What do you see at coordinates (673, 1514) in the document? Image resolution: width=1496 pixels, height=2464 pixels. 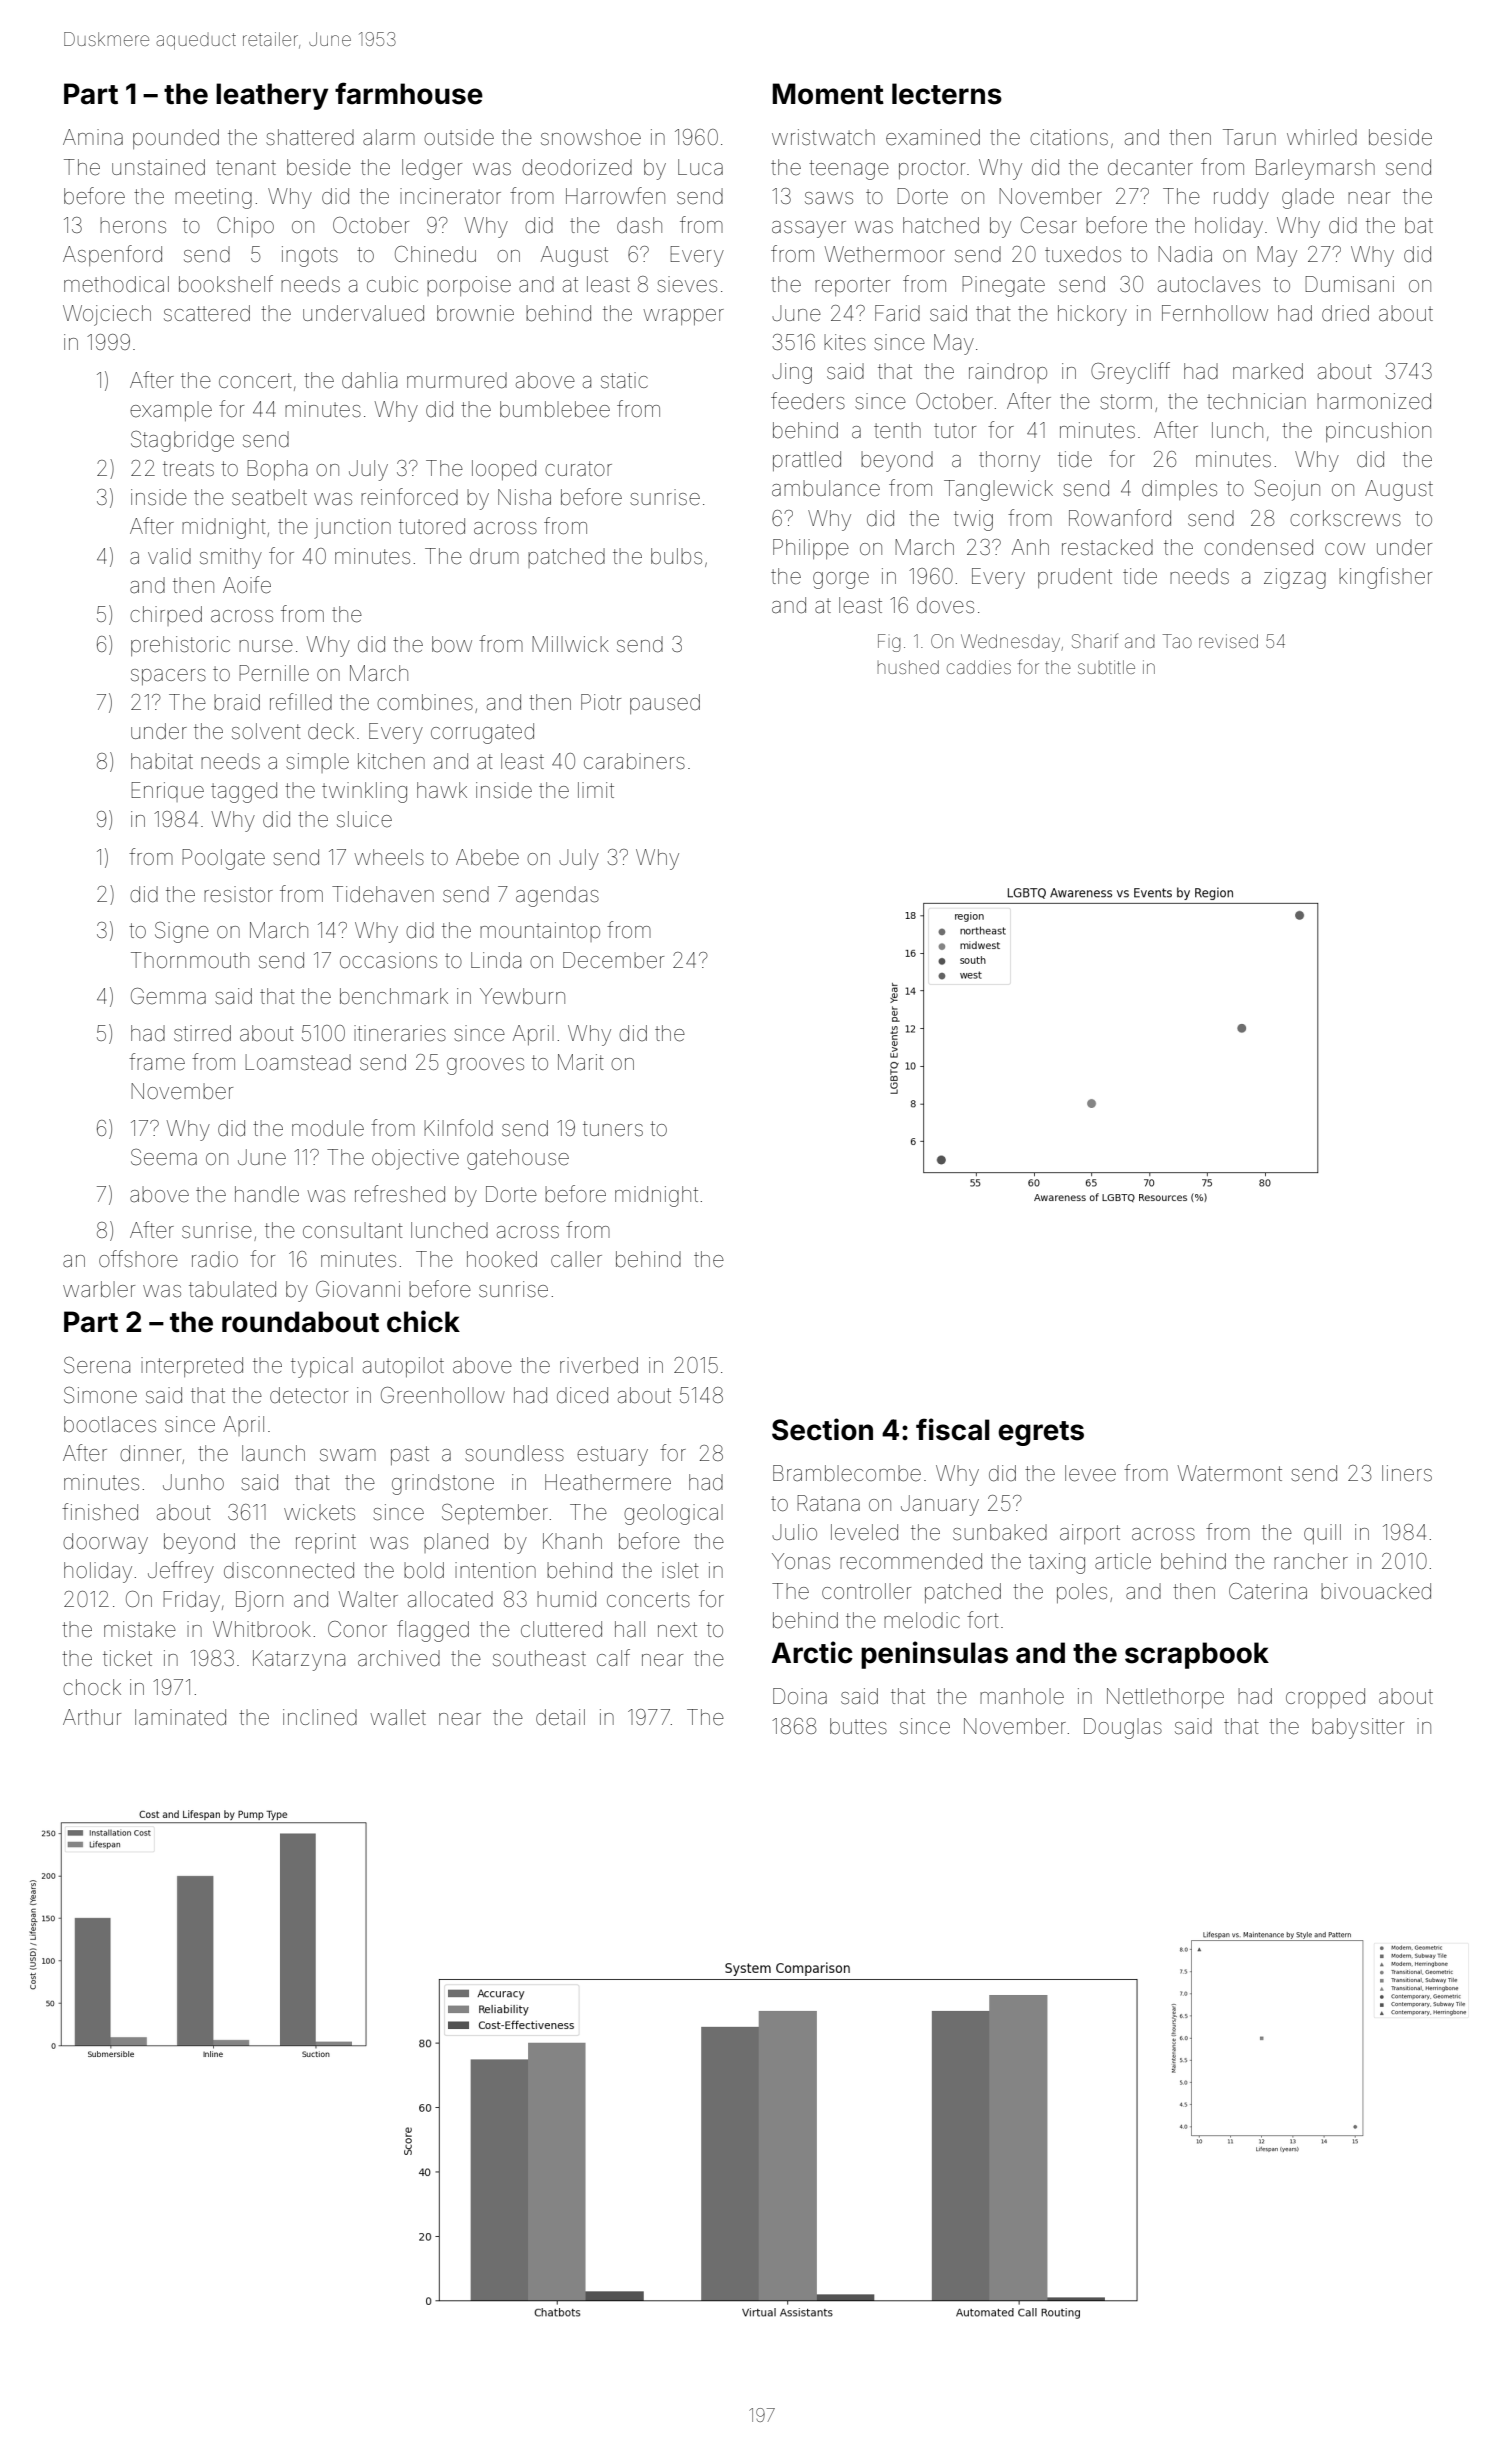 I see `geological` at bounding box center [673, 1514].
